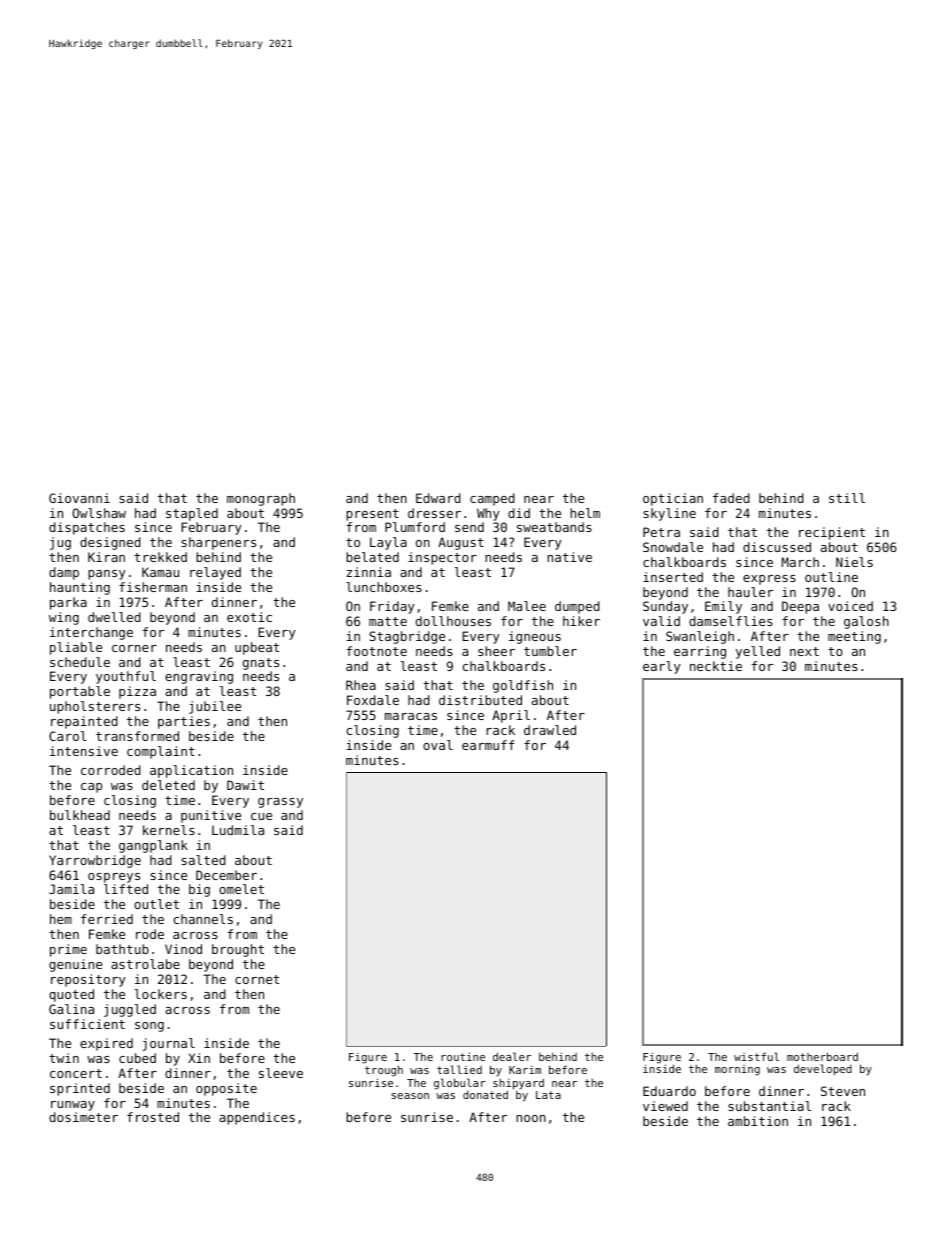 The width and height of the image is (952, 1233). Describe the element at coordinates (261, 499) in the image. I see `monograph` at that location.
